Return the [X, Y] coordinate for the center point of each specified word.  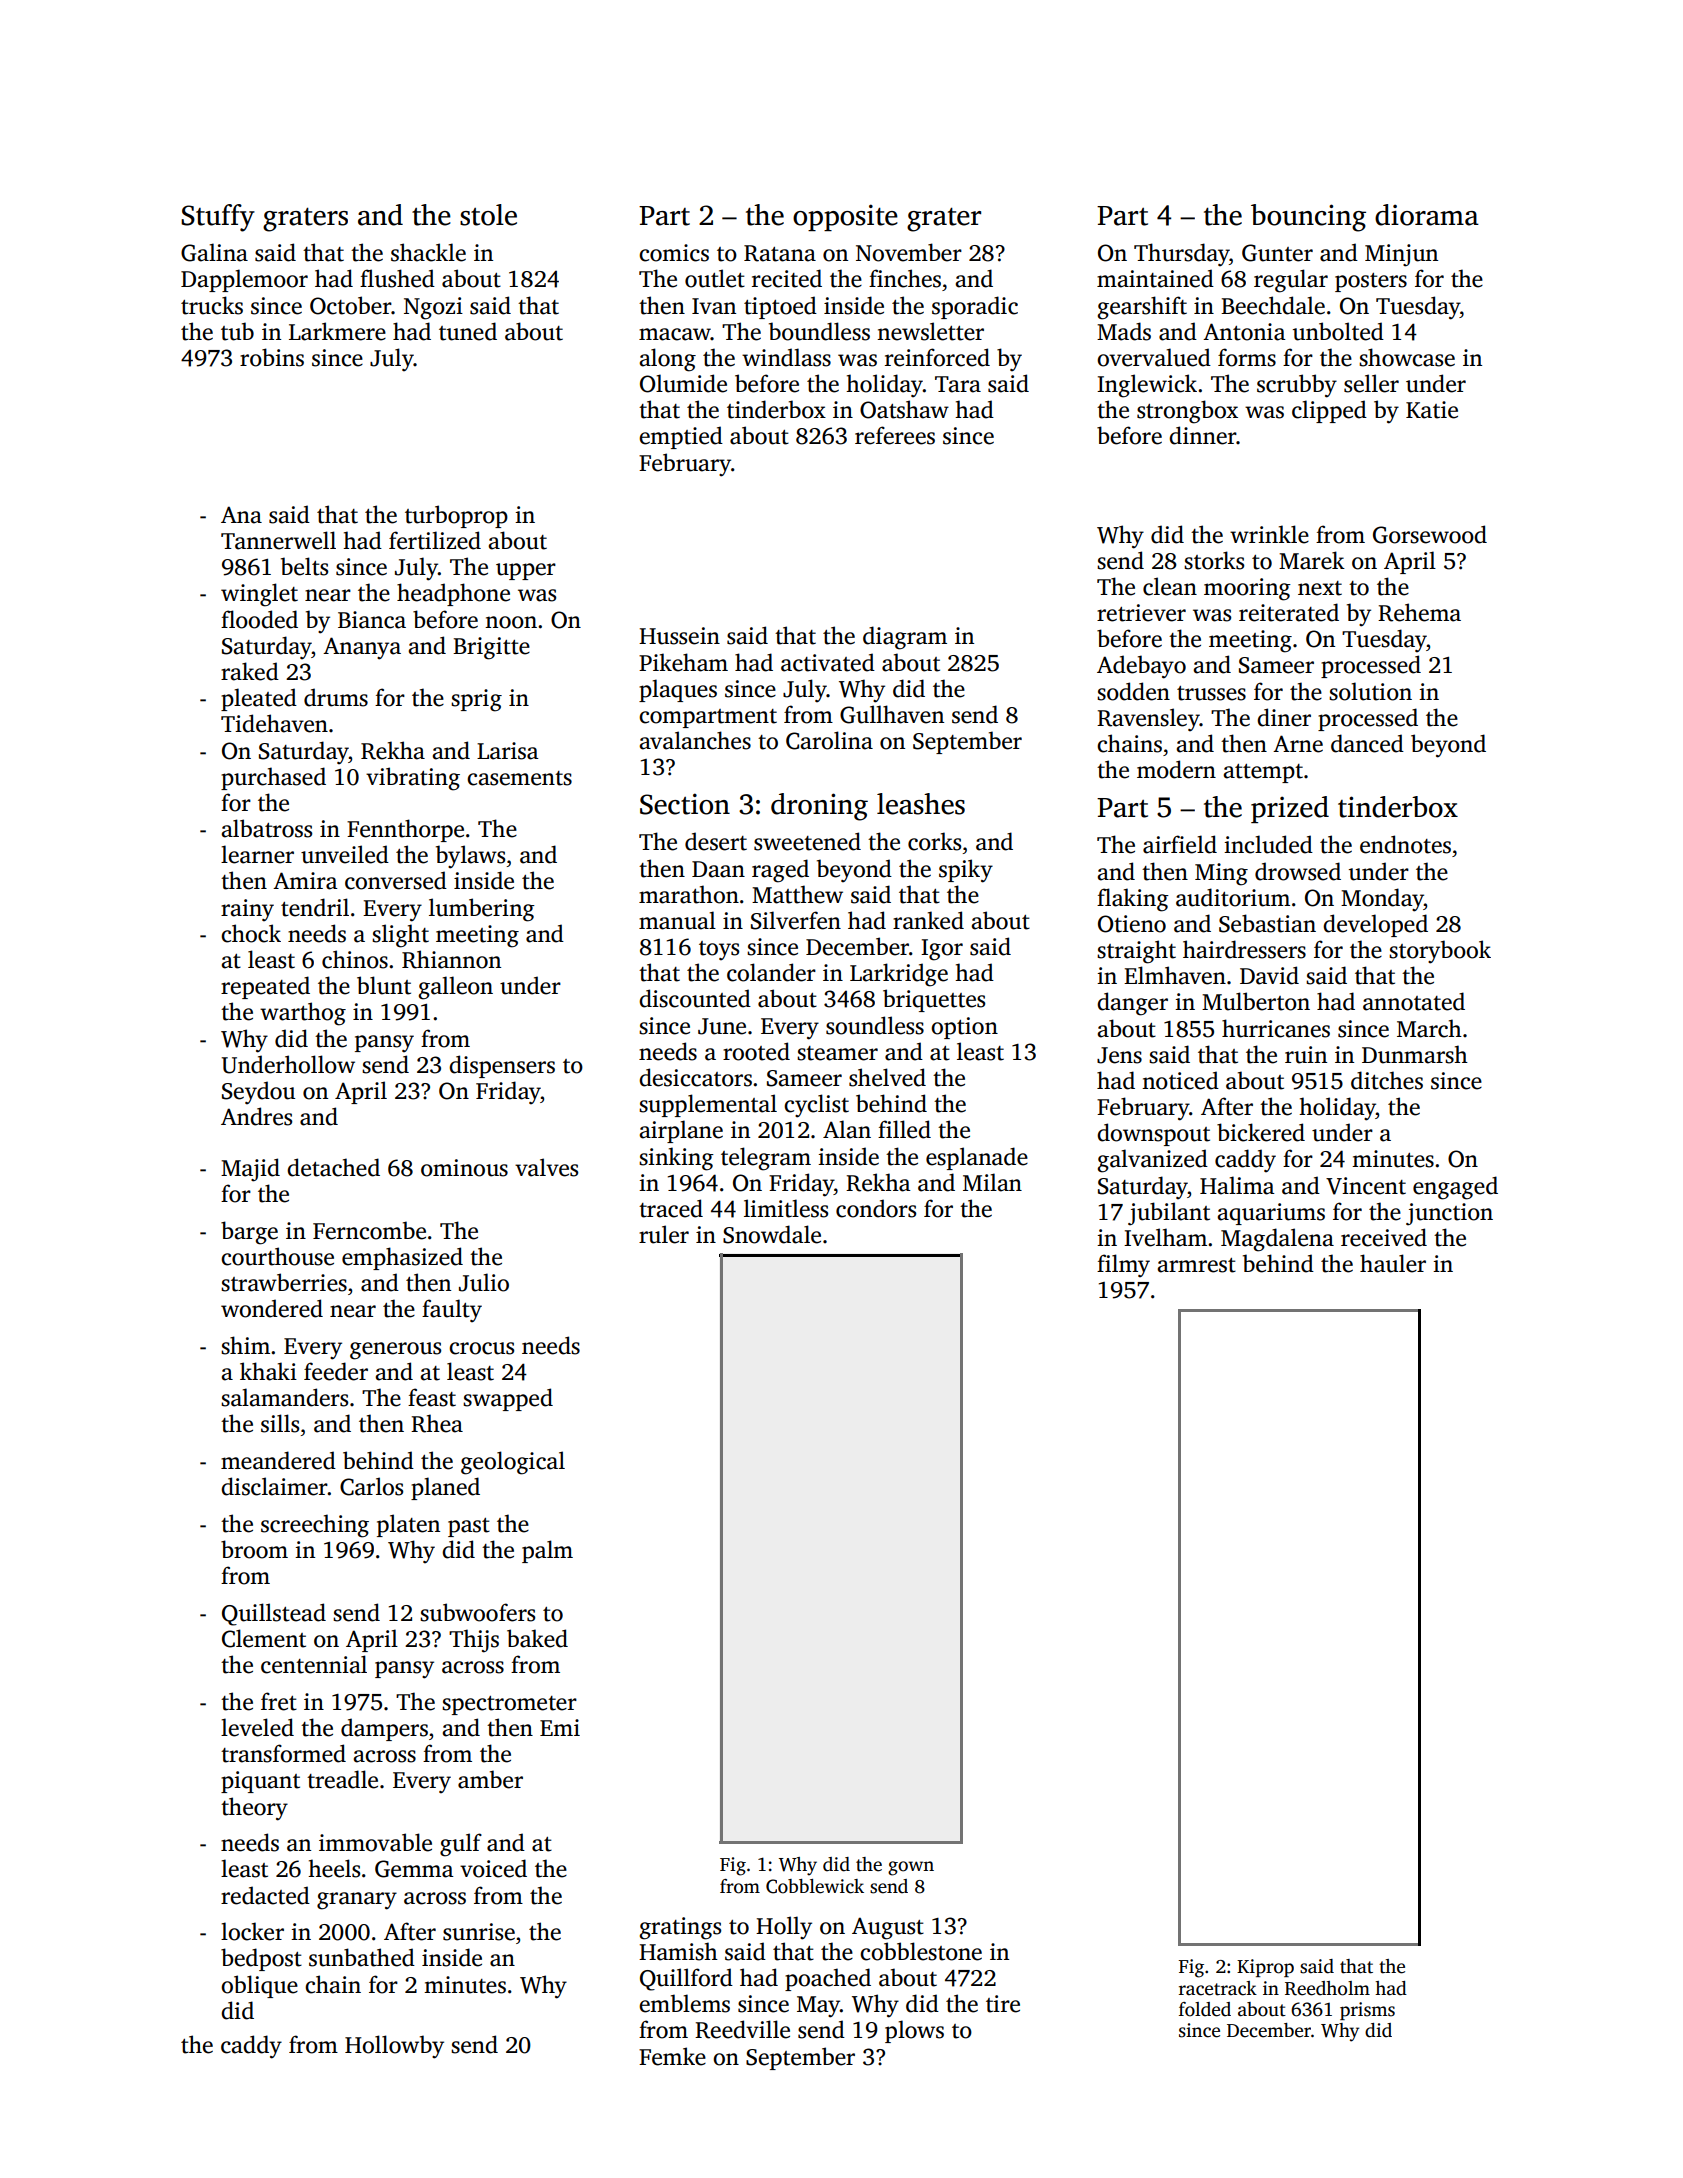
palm [547, 1551]
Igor [942, 950]
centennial [314, 1664]
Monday [1382, 900]
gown [911, 1868]
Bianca [372, 620]
